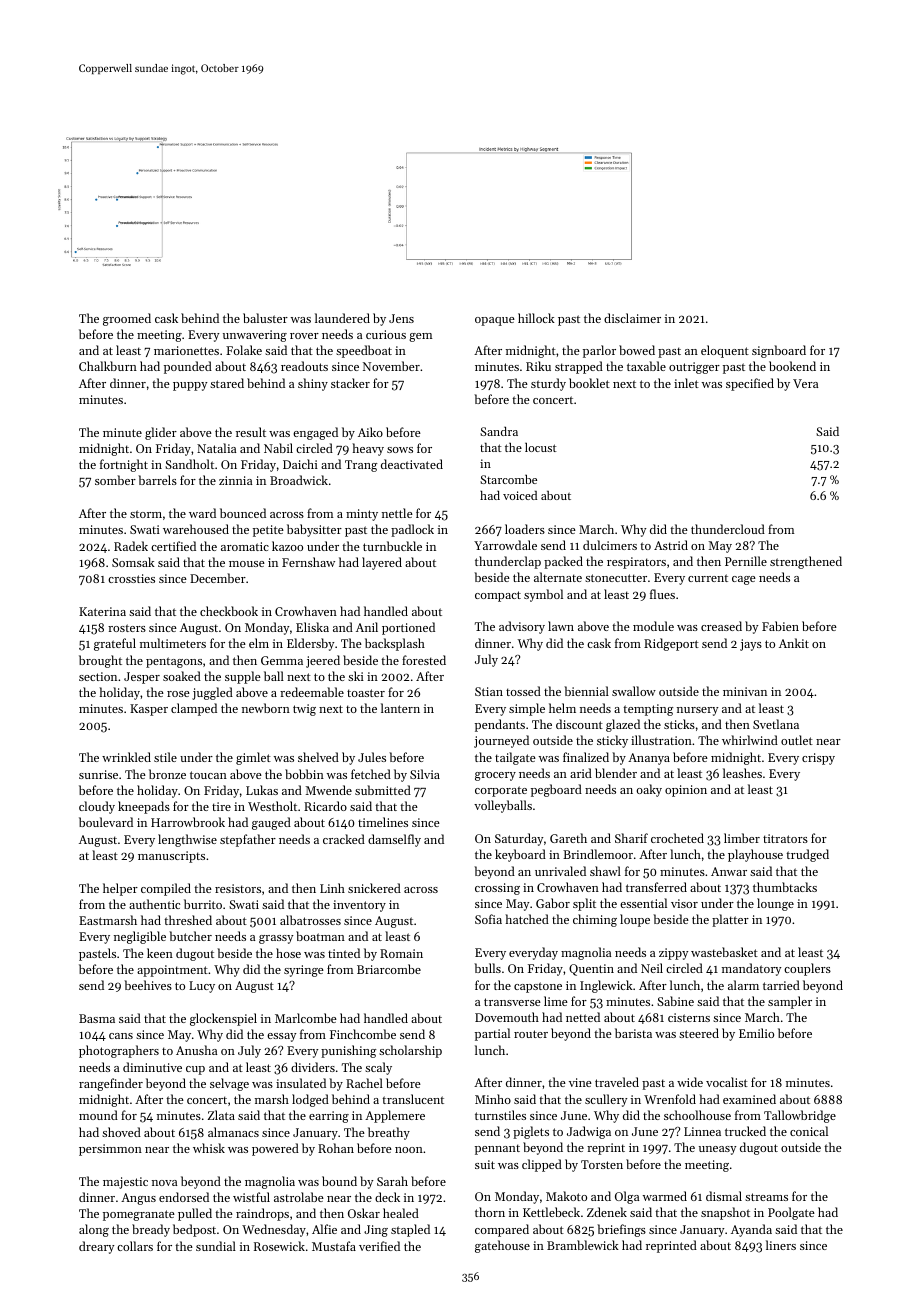  Describe the element at coordinates (265, 318) in the page. I see `baluster` at that location.
